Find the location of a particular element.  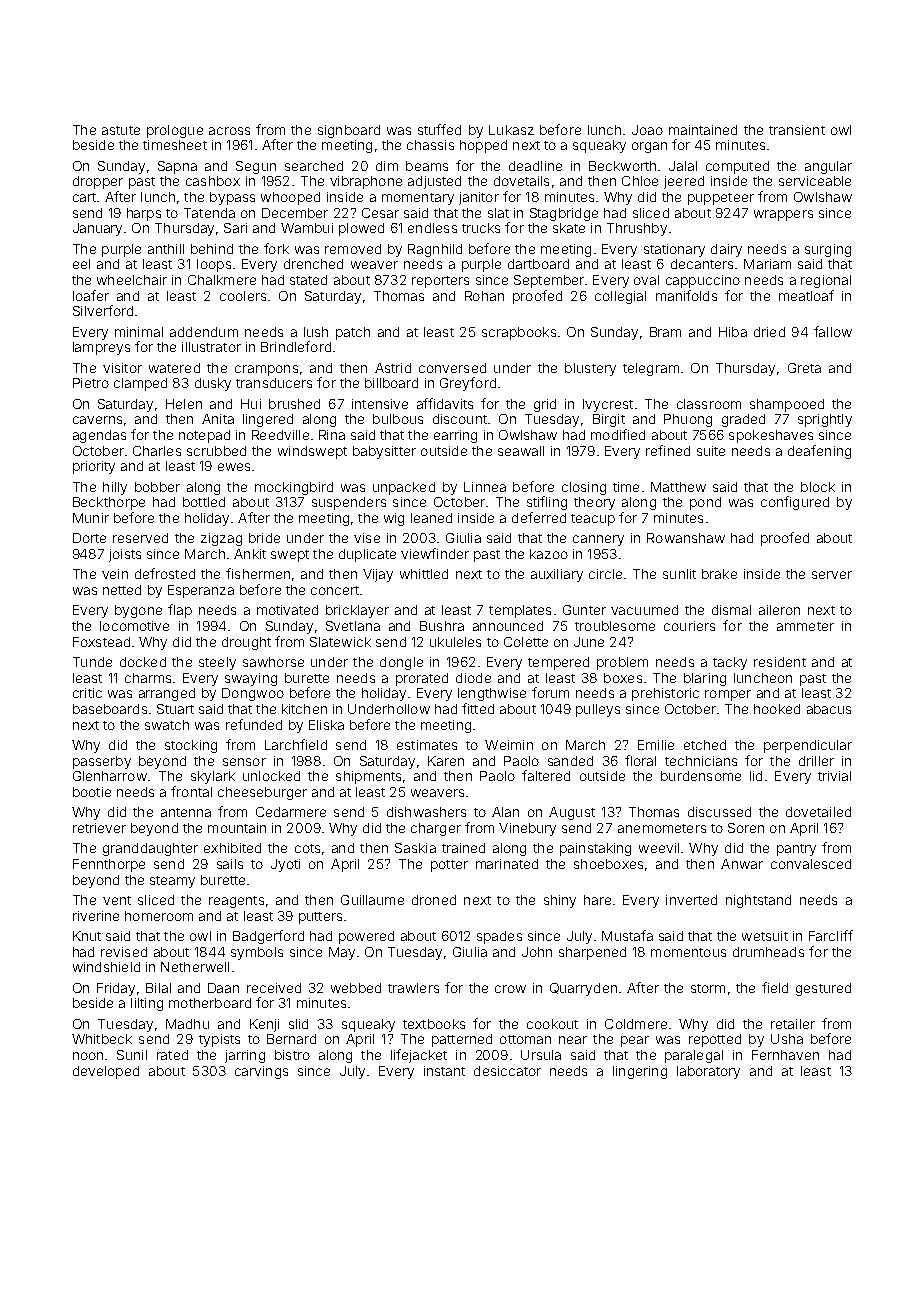

Coldmere is located at coordinates (636, 1024).
